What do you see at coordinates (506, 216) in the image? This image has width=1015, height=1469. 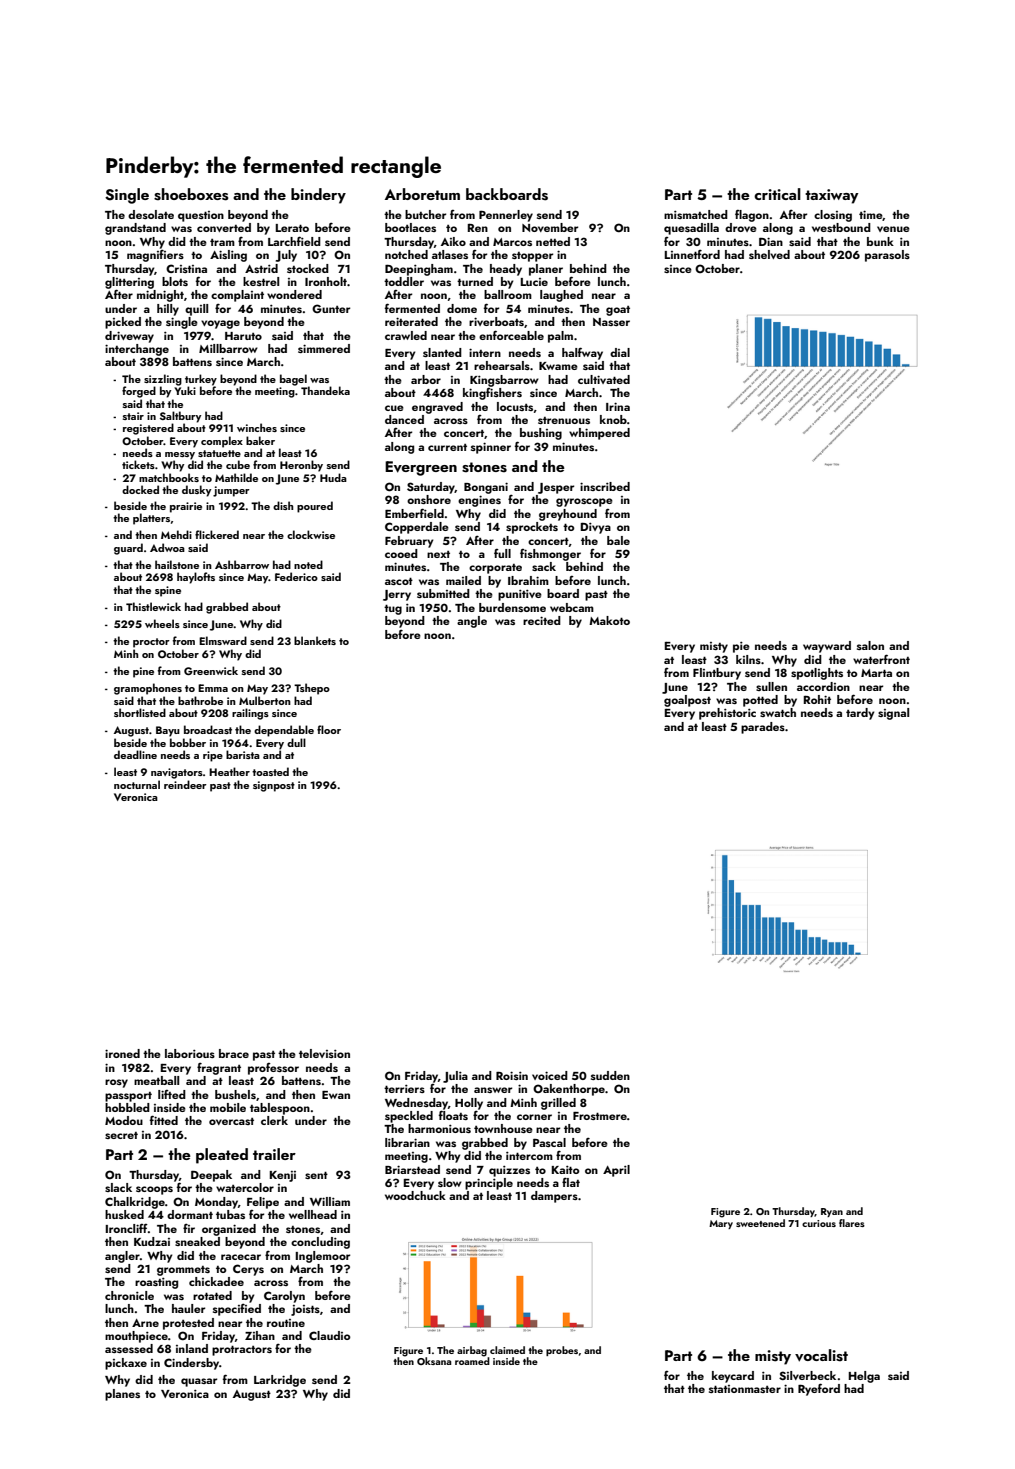 I see `Pennerley` at bounding box center [506, 216].
